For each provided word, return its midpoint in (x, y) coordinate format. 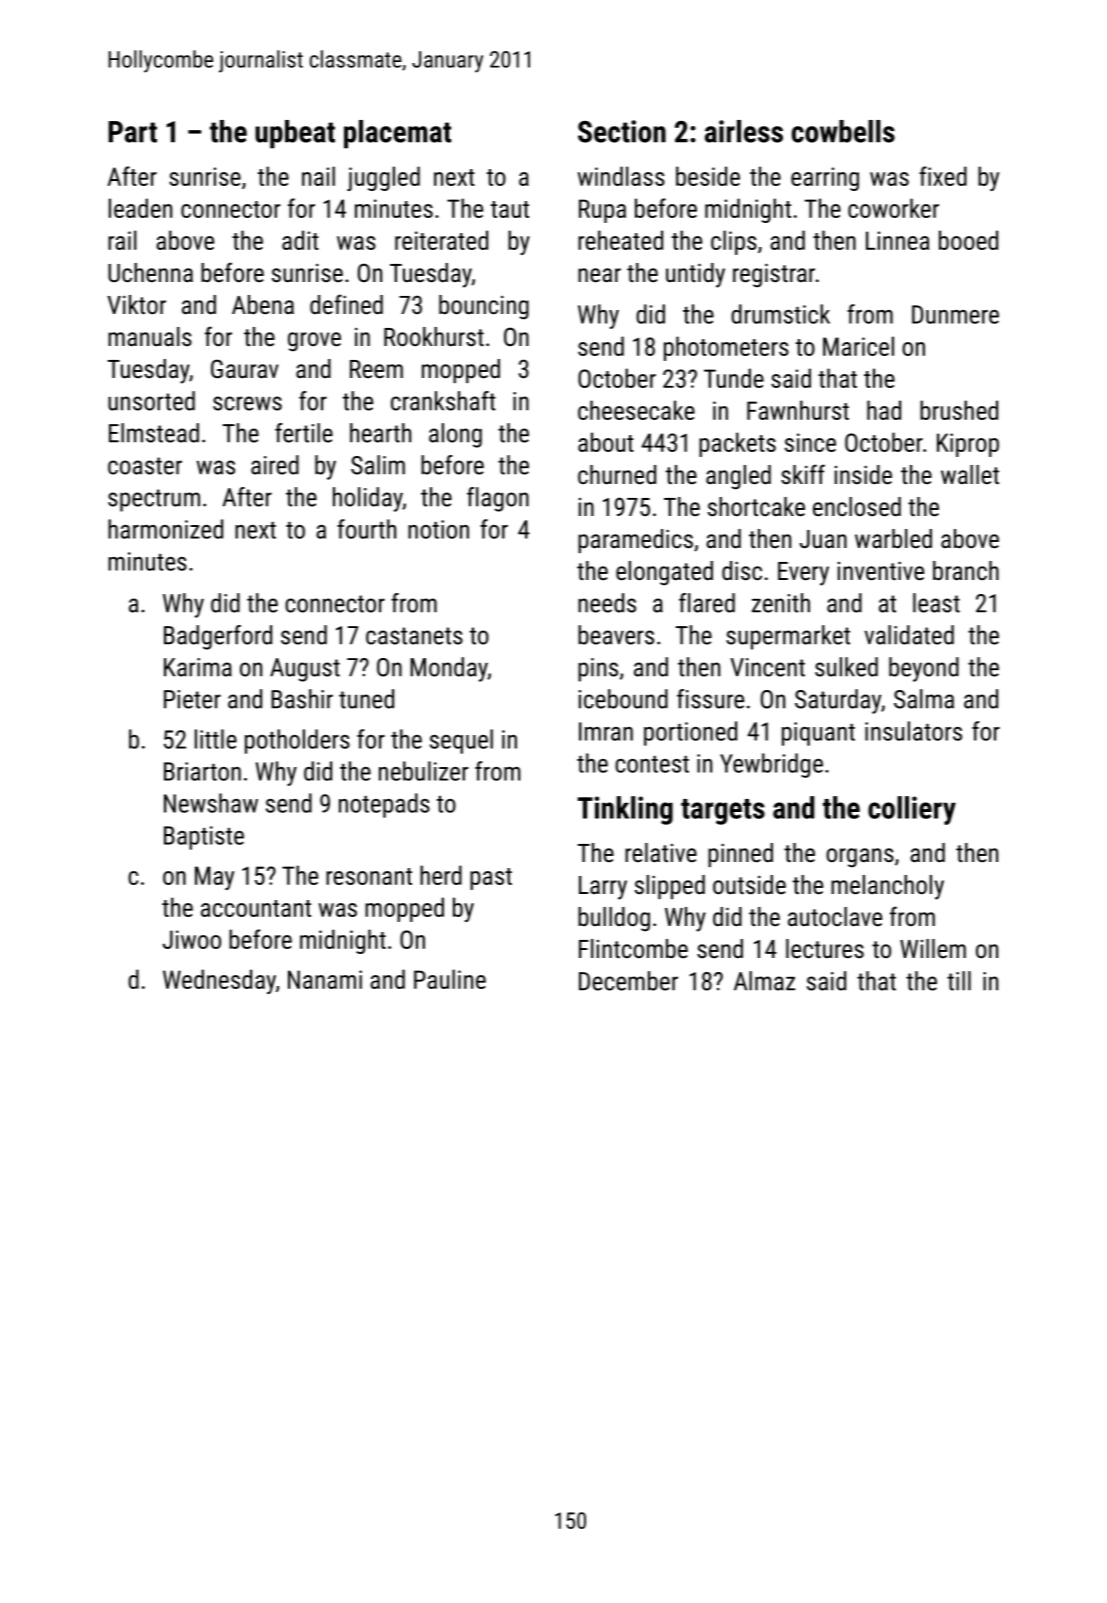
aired (275, 465)
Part (132, 132)
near (599, 275)
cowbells (843, 131)
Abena (263, 304)
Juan (823, 539)
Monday (449, 669)
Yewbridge (771, 765)
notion (438, 529)
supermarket (788, 637)
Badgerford (218, 637)
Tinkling (625, 810)
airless (744, 131)
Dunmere (955, 314)
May (214, 878)
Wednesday (219, 981)
